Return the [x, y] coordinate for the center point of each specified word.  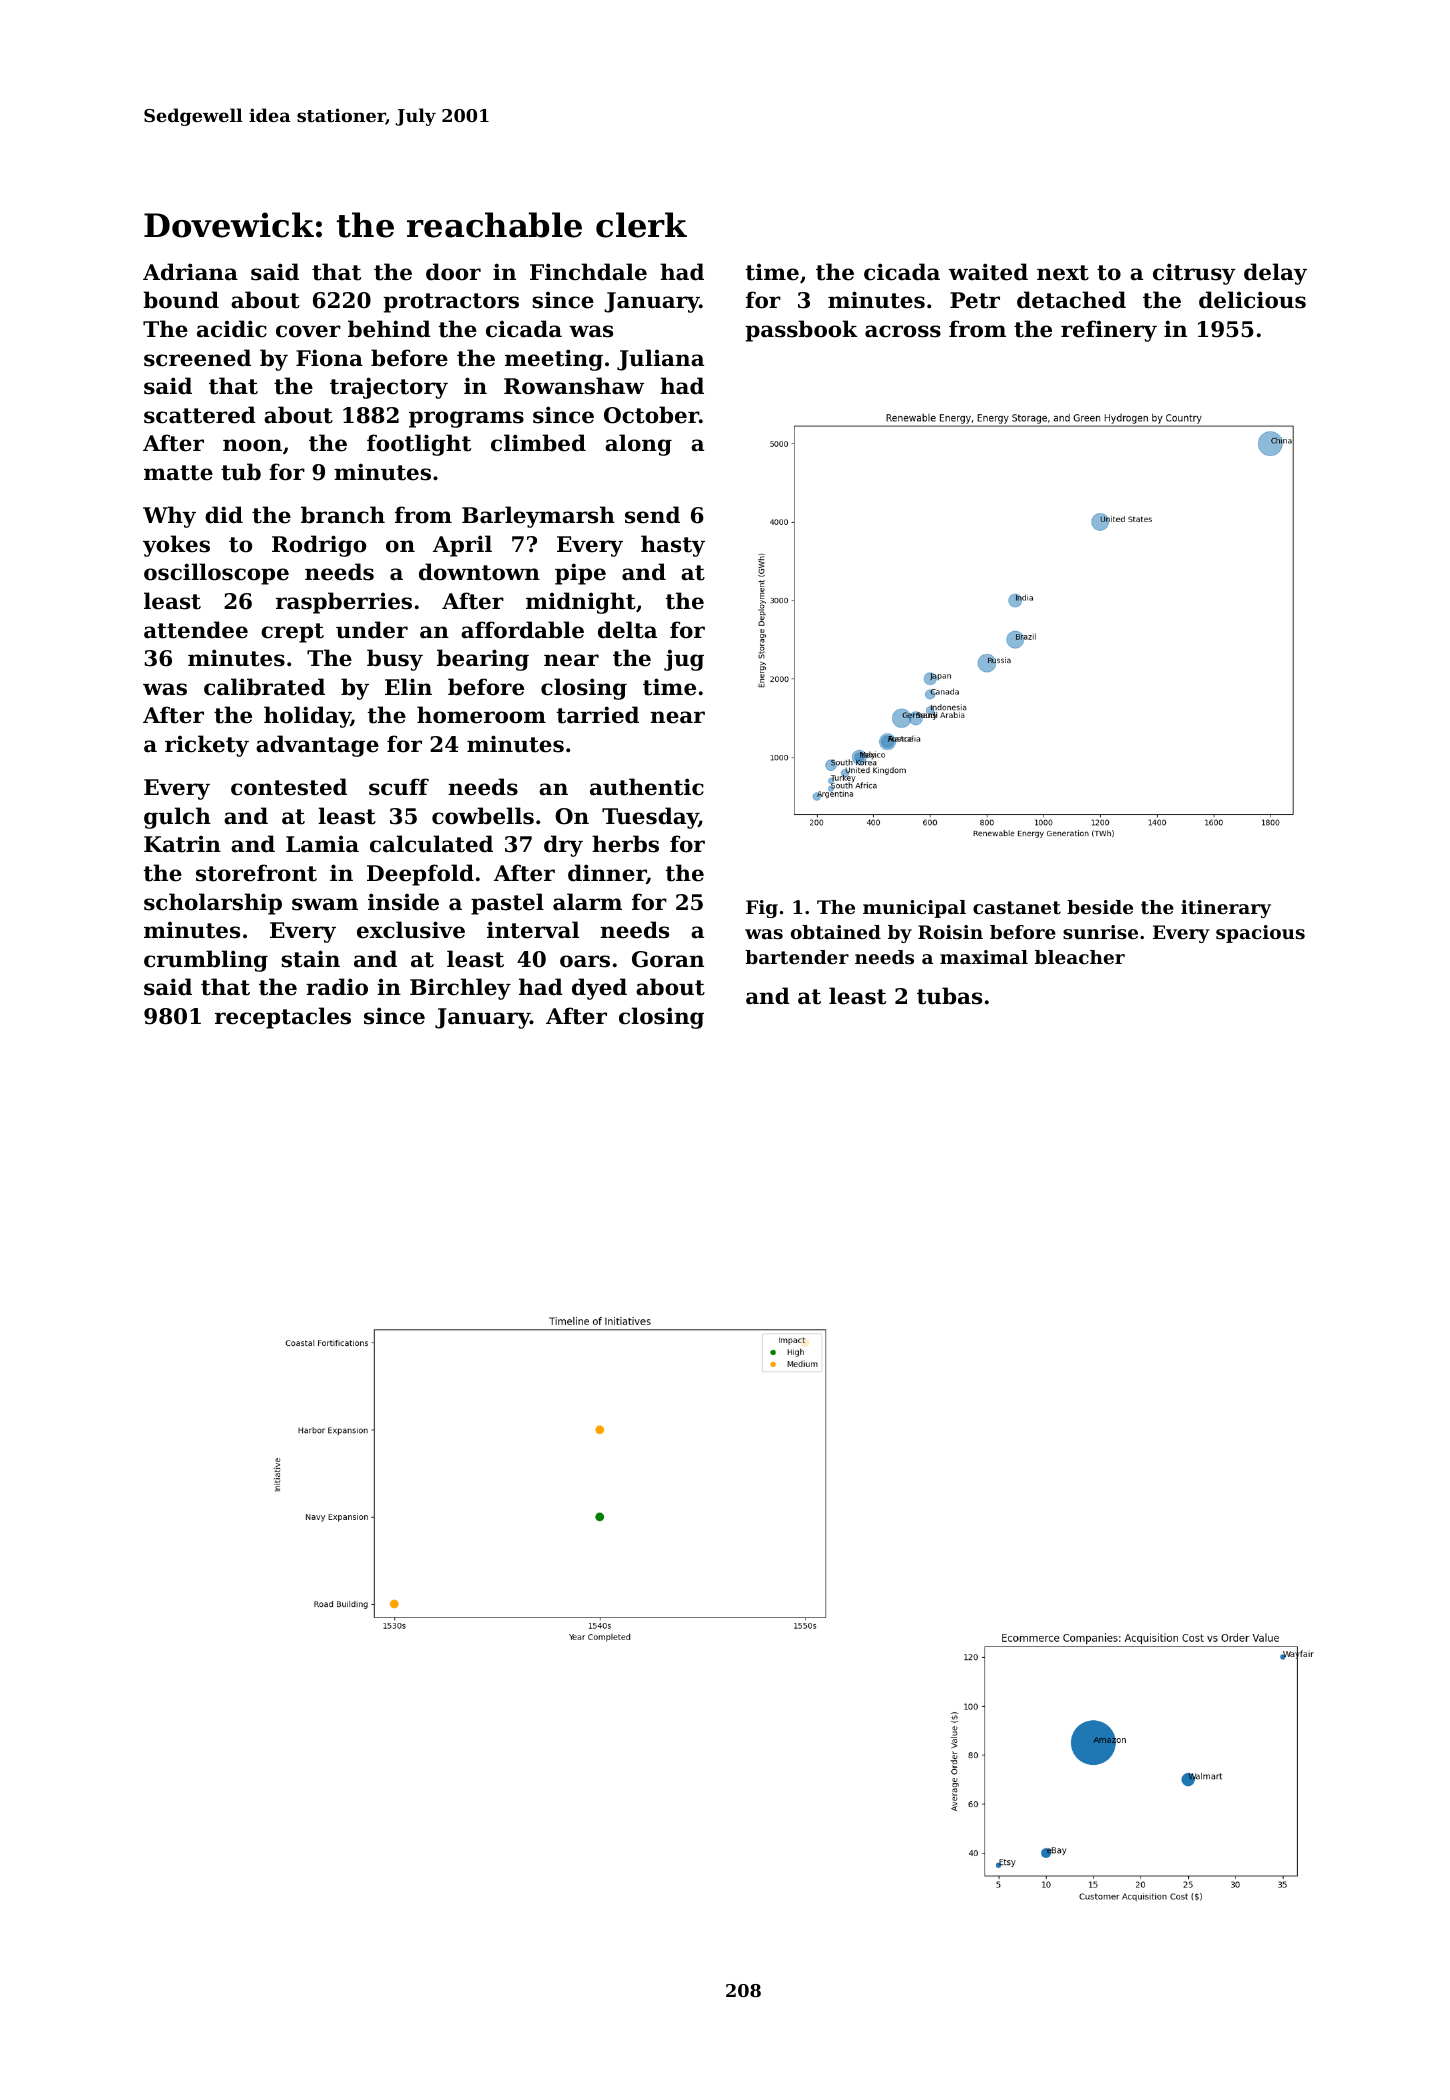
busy [395, 660]
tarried [598, 715]
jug [684, 660]
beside [1100, 907]
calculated [431, 844]
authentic [647, 787]
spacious [1260, 934]
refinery [1109, 331]
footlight [419, 445]
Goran [668, 959]
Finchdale [588, 272]
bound [181, 300]
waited [988, 272]
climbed [538, 443]
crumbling [206, 961]
